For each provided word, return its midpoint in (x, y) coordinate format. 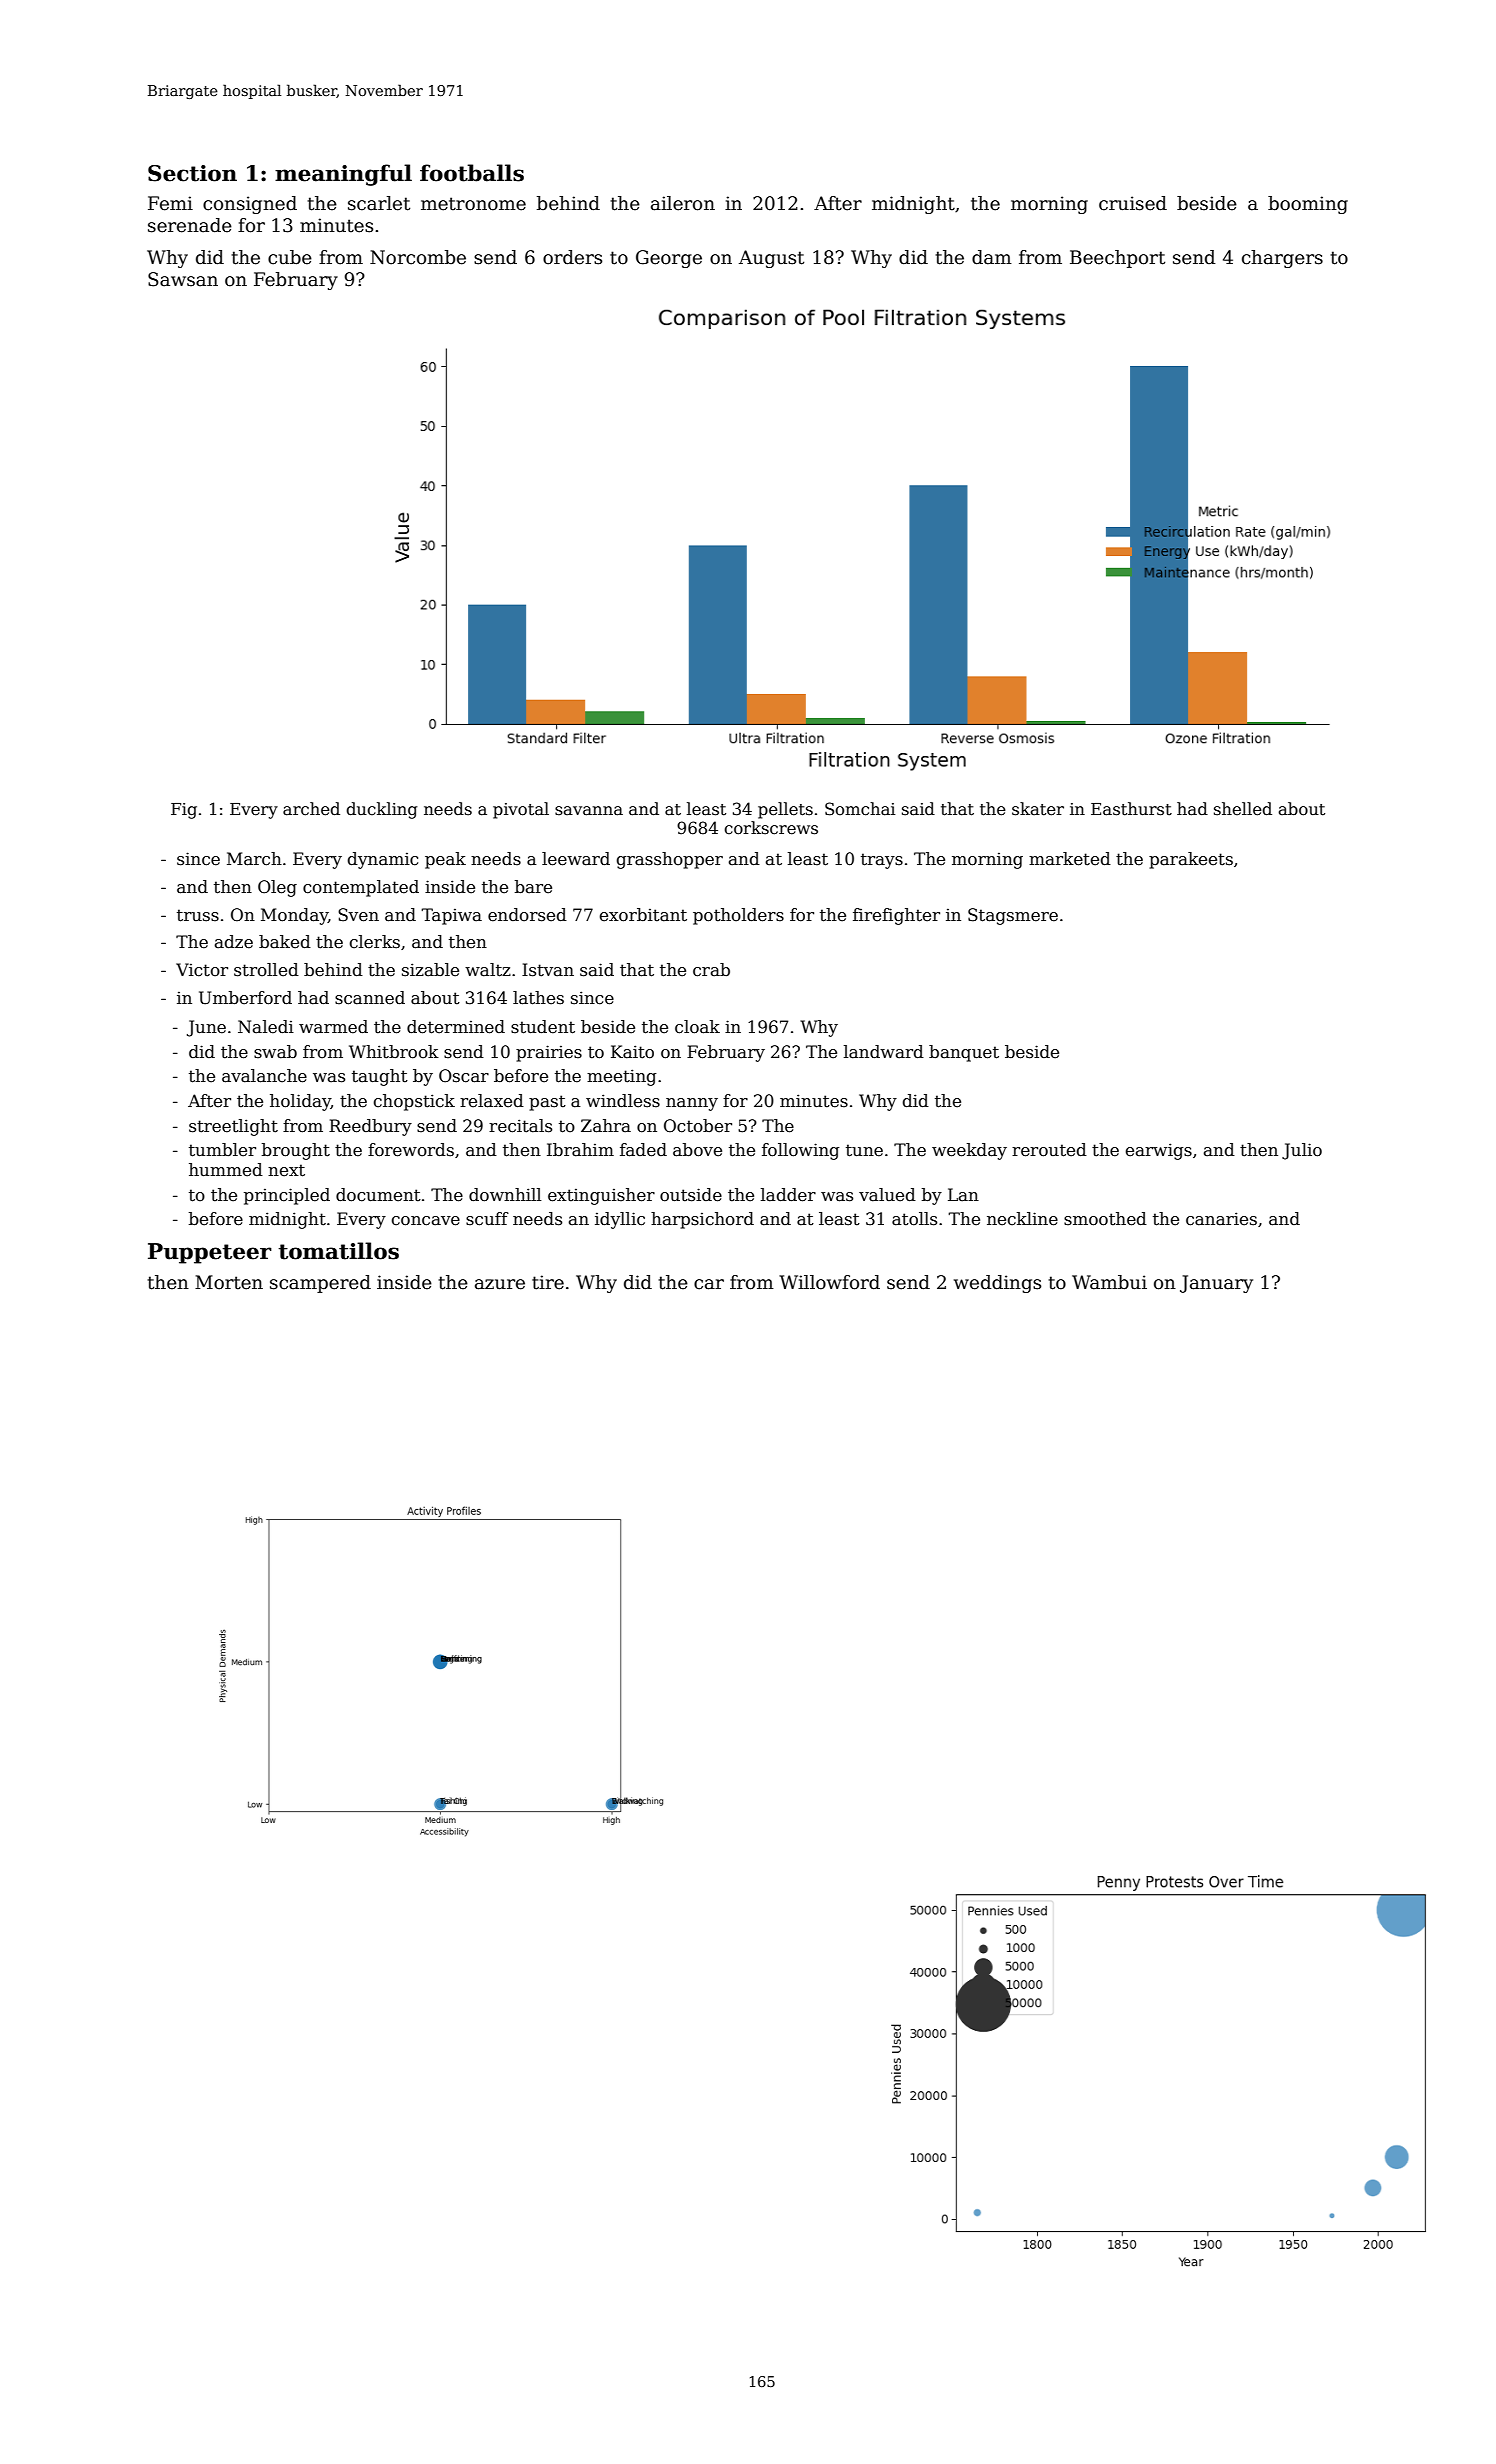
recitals (520, 1126)
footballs (472, 173)
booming (1308, 205)
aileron (683, 203)
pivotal (521, 810)
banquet (964, 1053)
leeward (576, 859)
